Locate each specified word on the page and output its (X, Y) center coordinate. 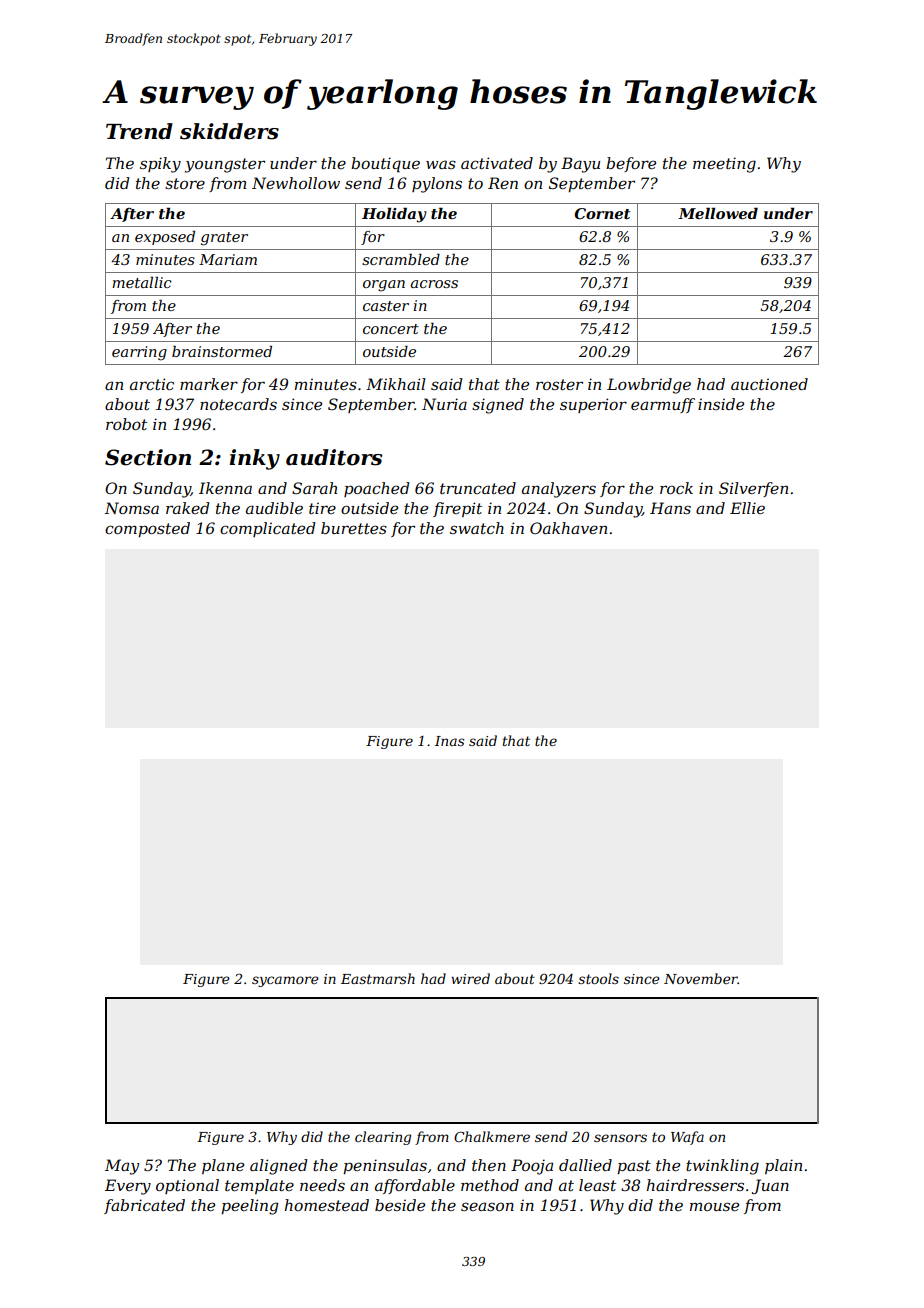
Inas (450, 741)
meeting (724, 165)
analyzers (559, 490)
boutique (385, 165)
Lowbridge (649, 386)
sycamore (285, 981)
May (122, 1167)
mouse (714, 1206)
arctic (152, 384)
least (597, 1185)
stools (598, 978)
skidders (229, 131)
